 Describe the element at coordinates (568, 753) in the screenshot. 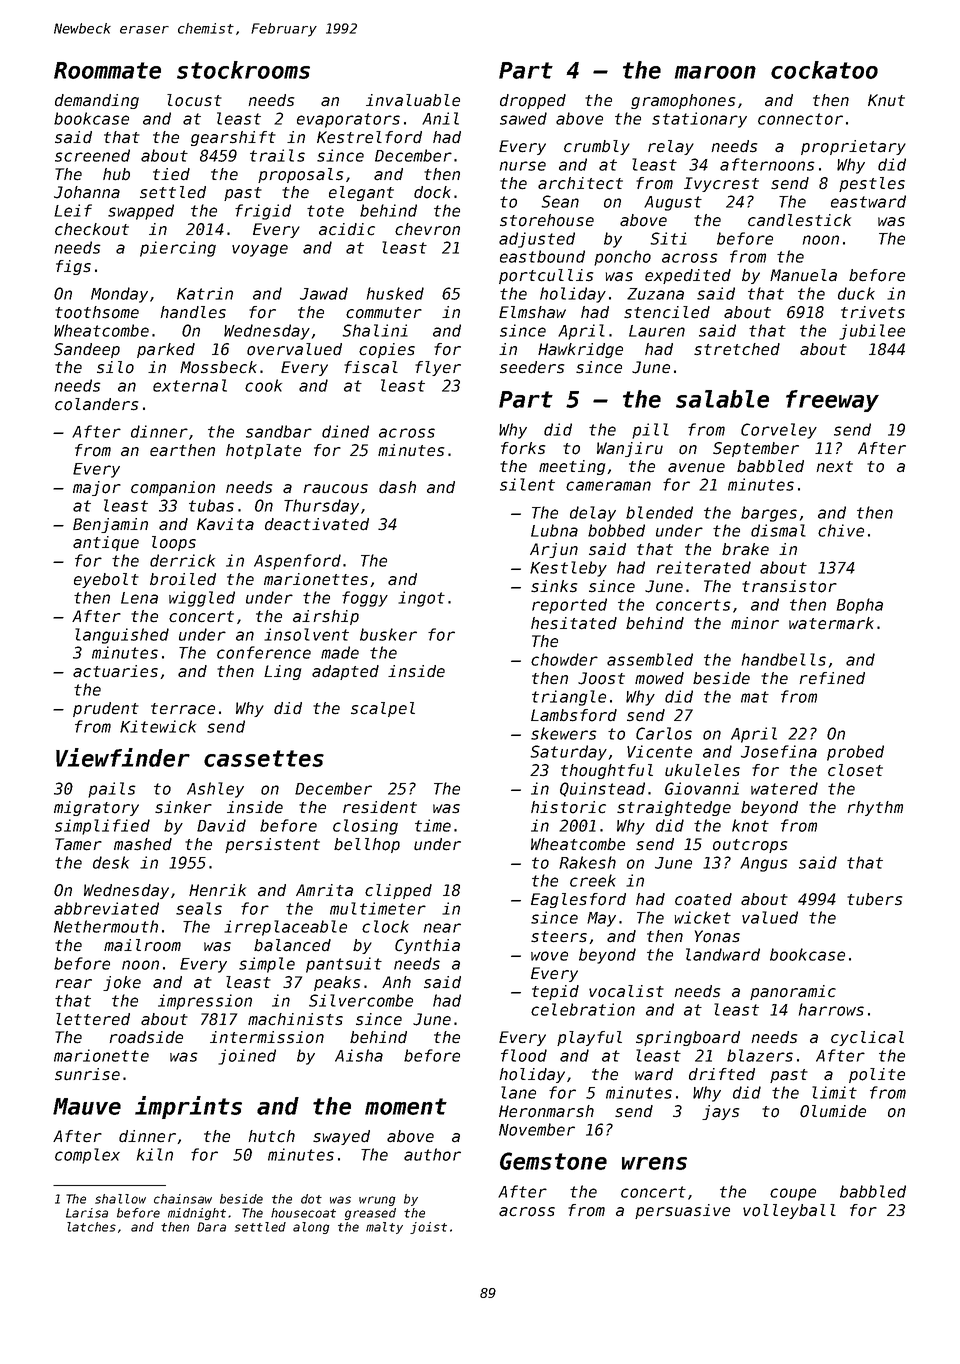

I see `Saturday` at that location.
